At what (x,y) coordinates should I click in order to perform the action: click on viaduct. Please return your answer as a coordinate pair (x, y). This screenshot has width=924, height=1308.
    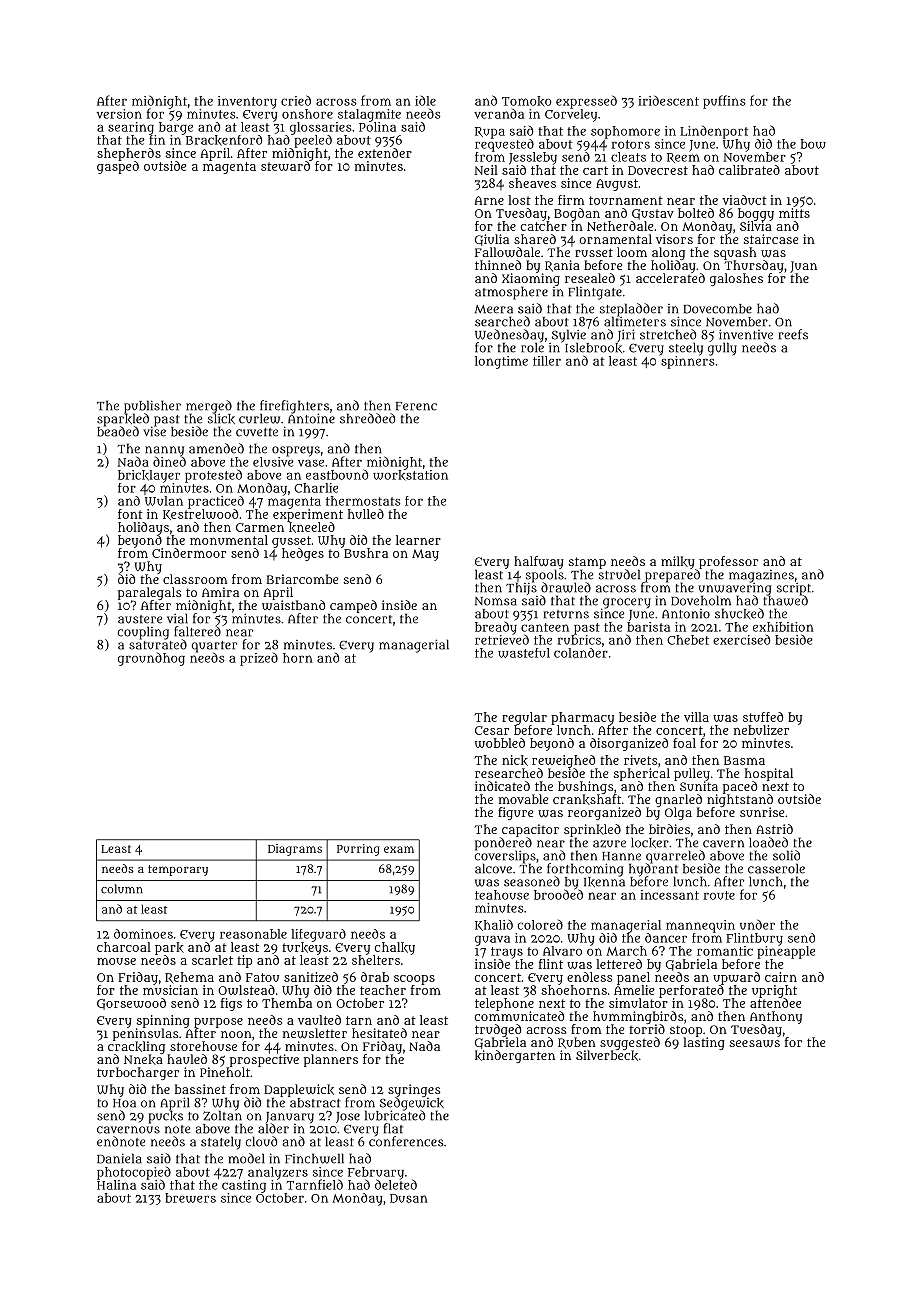
    Looking at the image, I should click on (744, 200).
